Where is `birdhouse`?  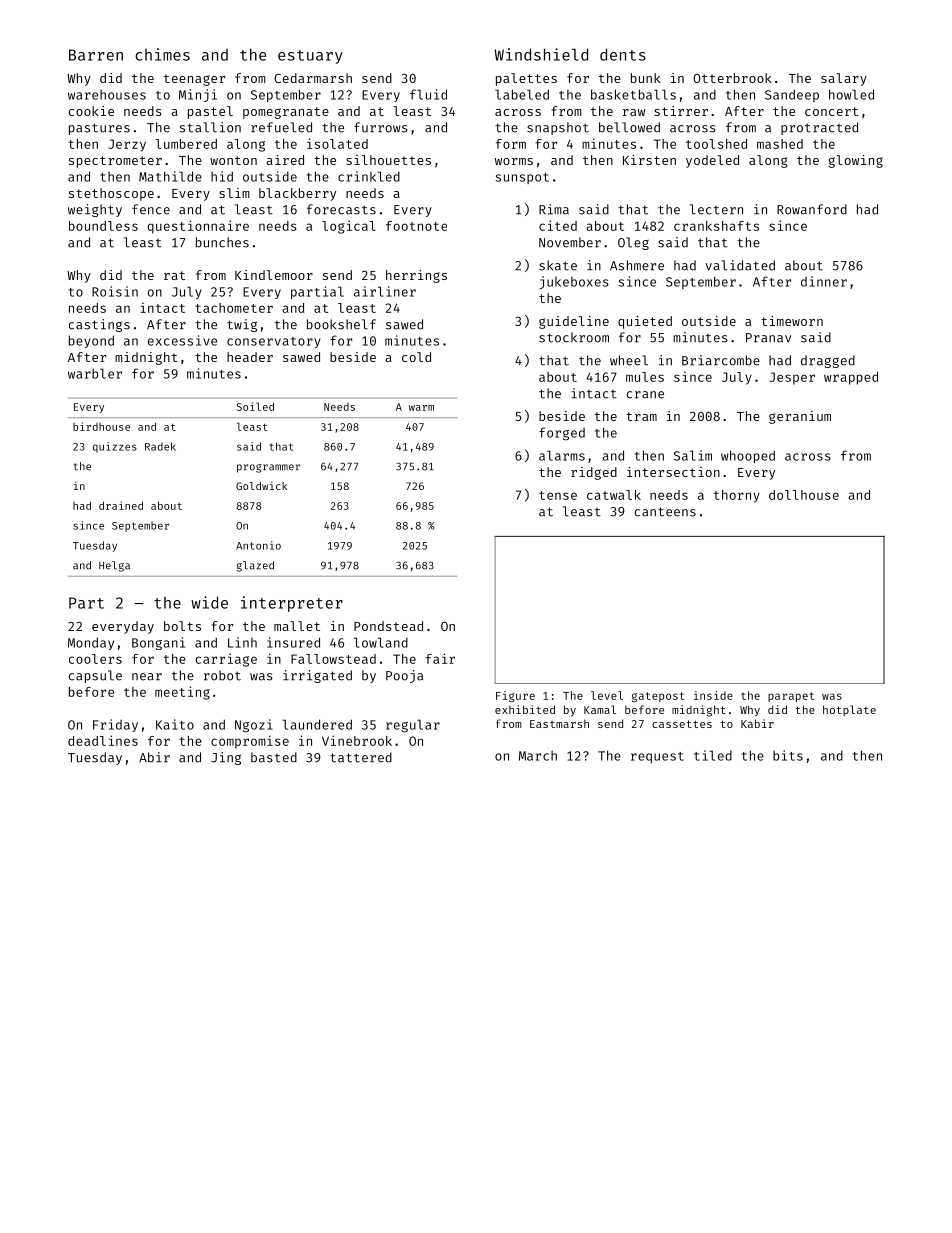
birdhouse is located at coordinates (101, 426).
